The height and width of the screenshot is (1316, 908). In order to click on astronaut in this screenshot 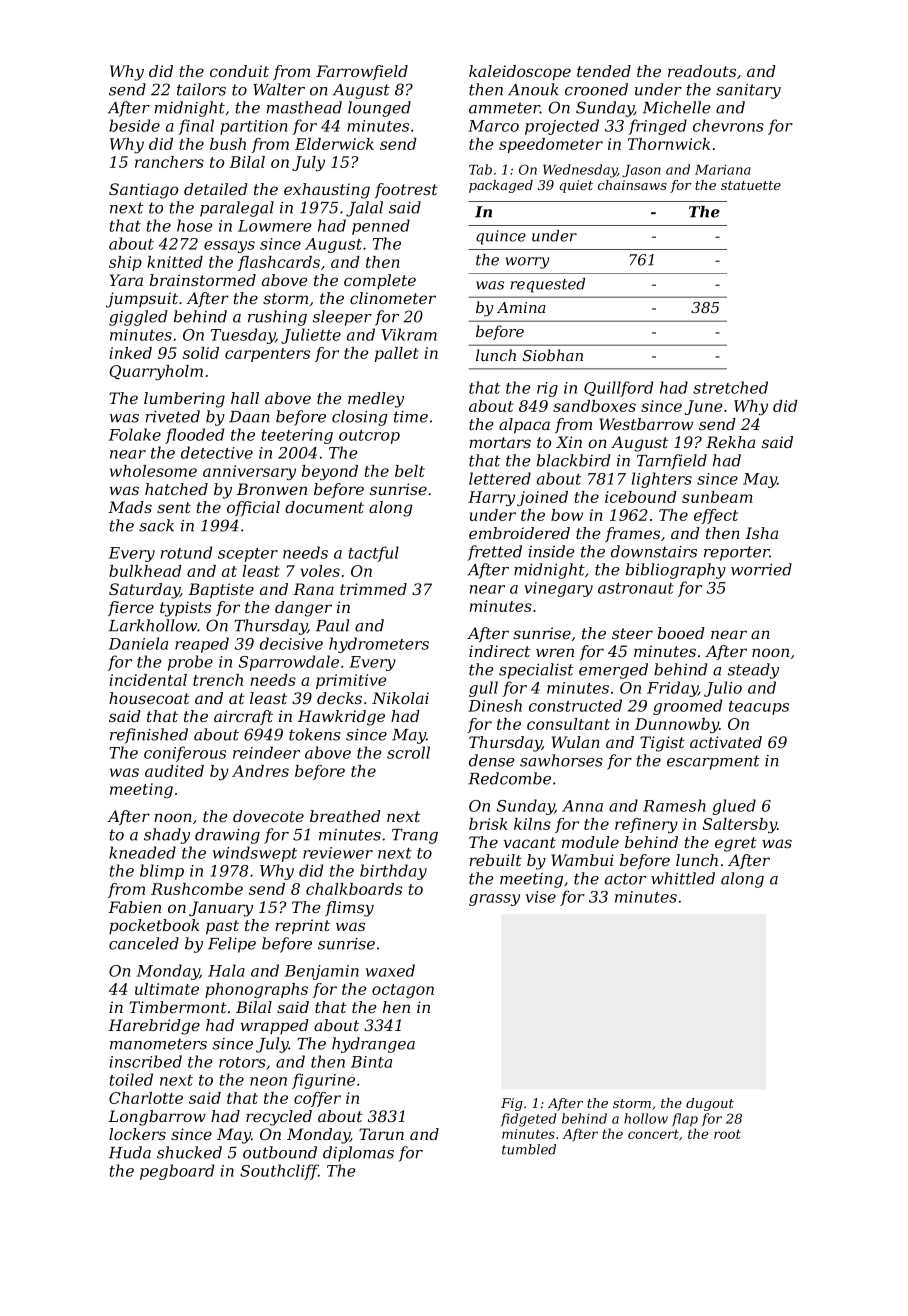, I will do `click(636, 588)`.
